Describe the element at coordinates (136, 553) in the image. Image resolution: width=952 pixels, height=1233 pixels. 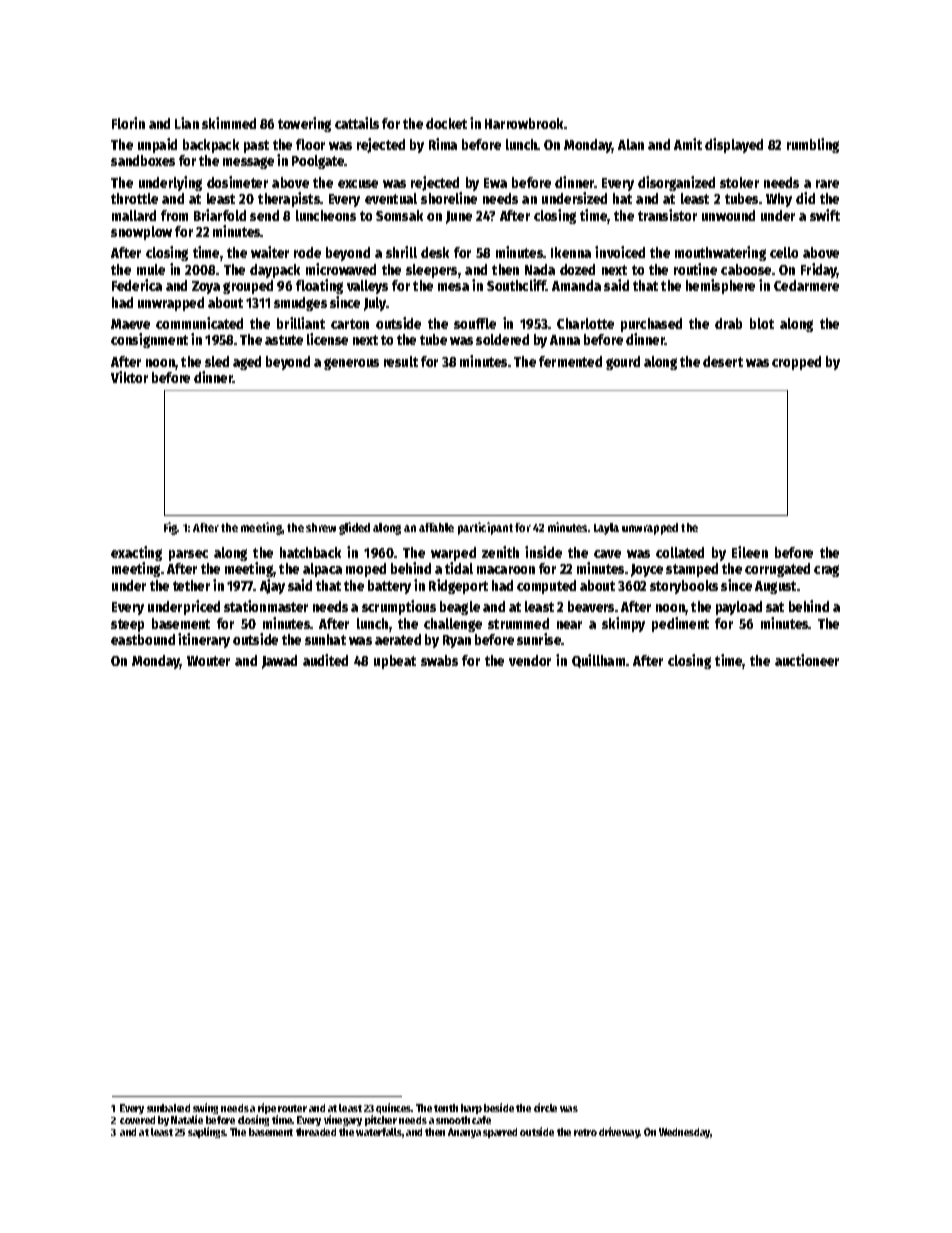
I see `exacting` at that location.
